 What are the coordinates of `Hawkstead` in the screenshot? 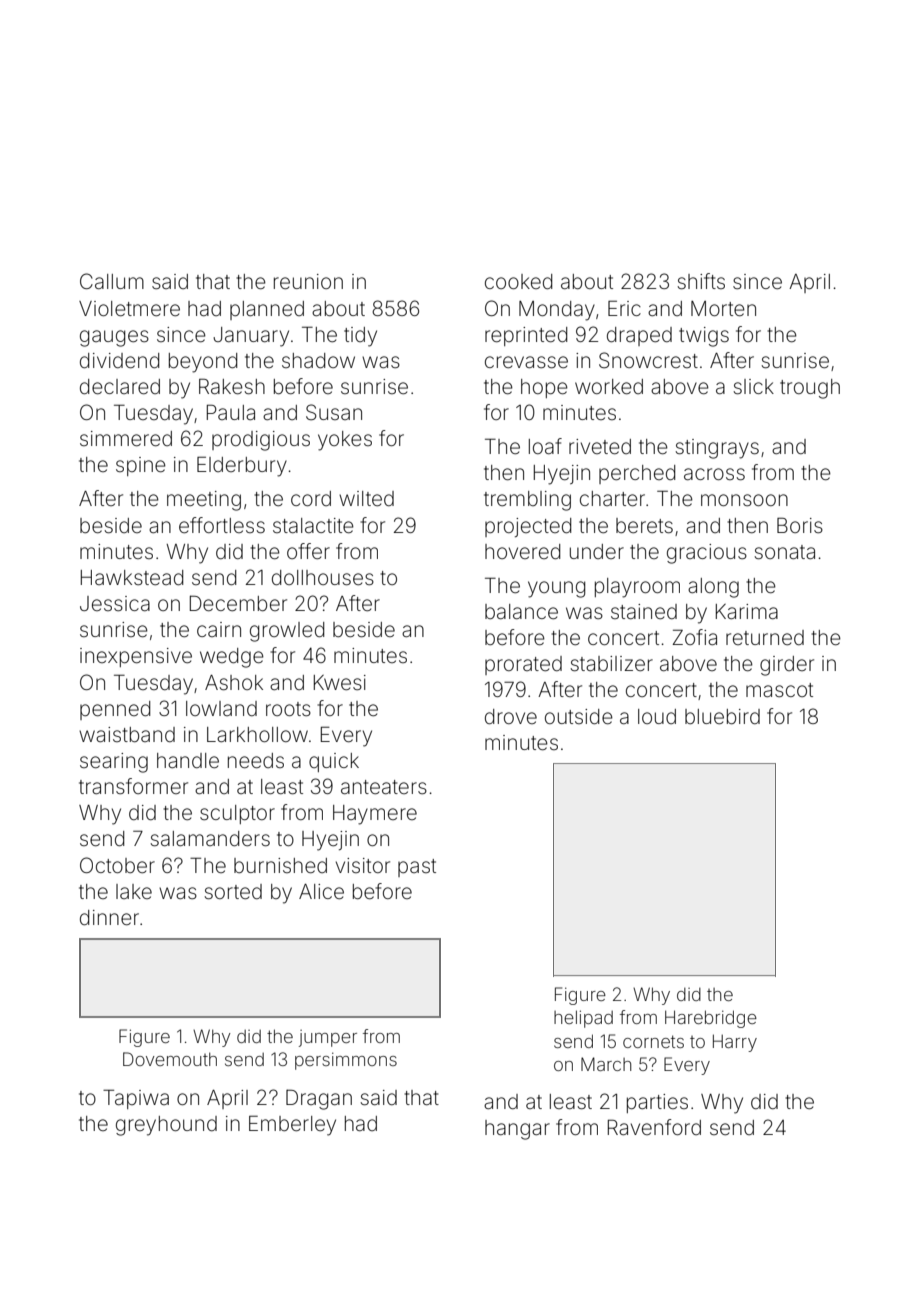 It's located at (132, 577).
